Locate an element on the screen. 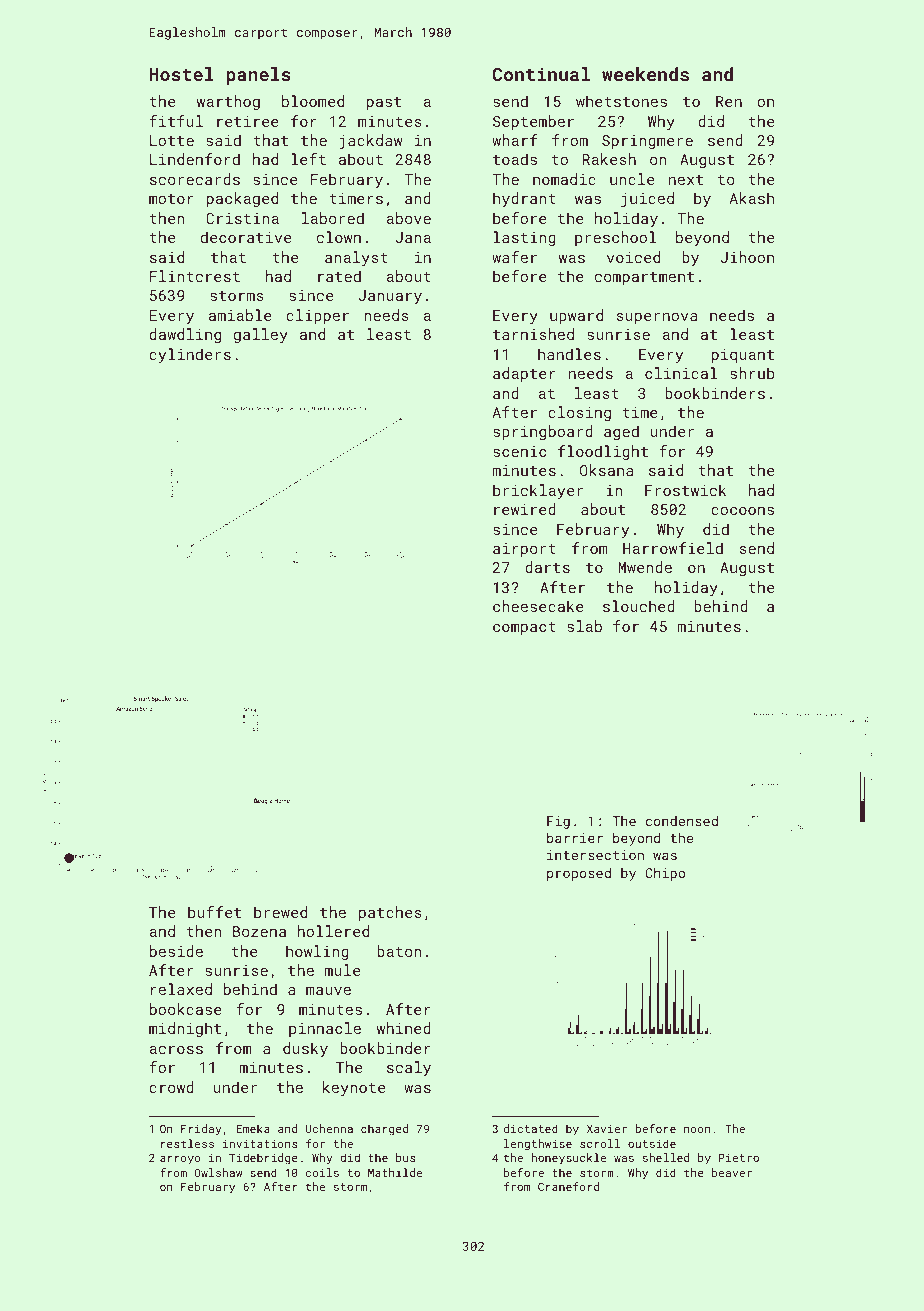 This screenshot has width=924, height=1311. Craneford is located at coordinates (568, 1186).
